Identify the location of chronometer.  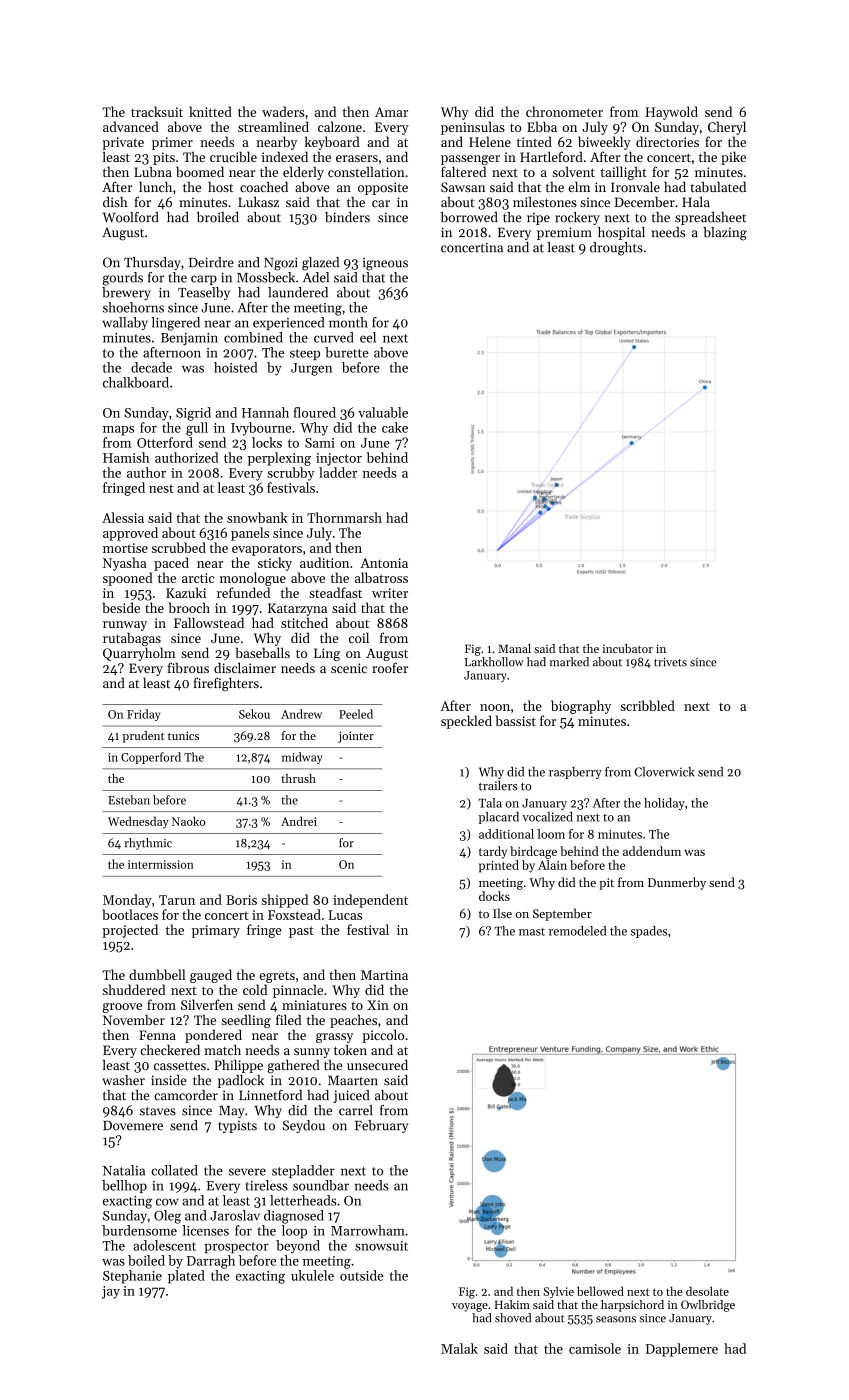
(564, 111).
